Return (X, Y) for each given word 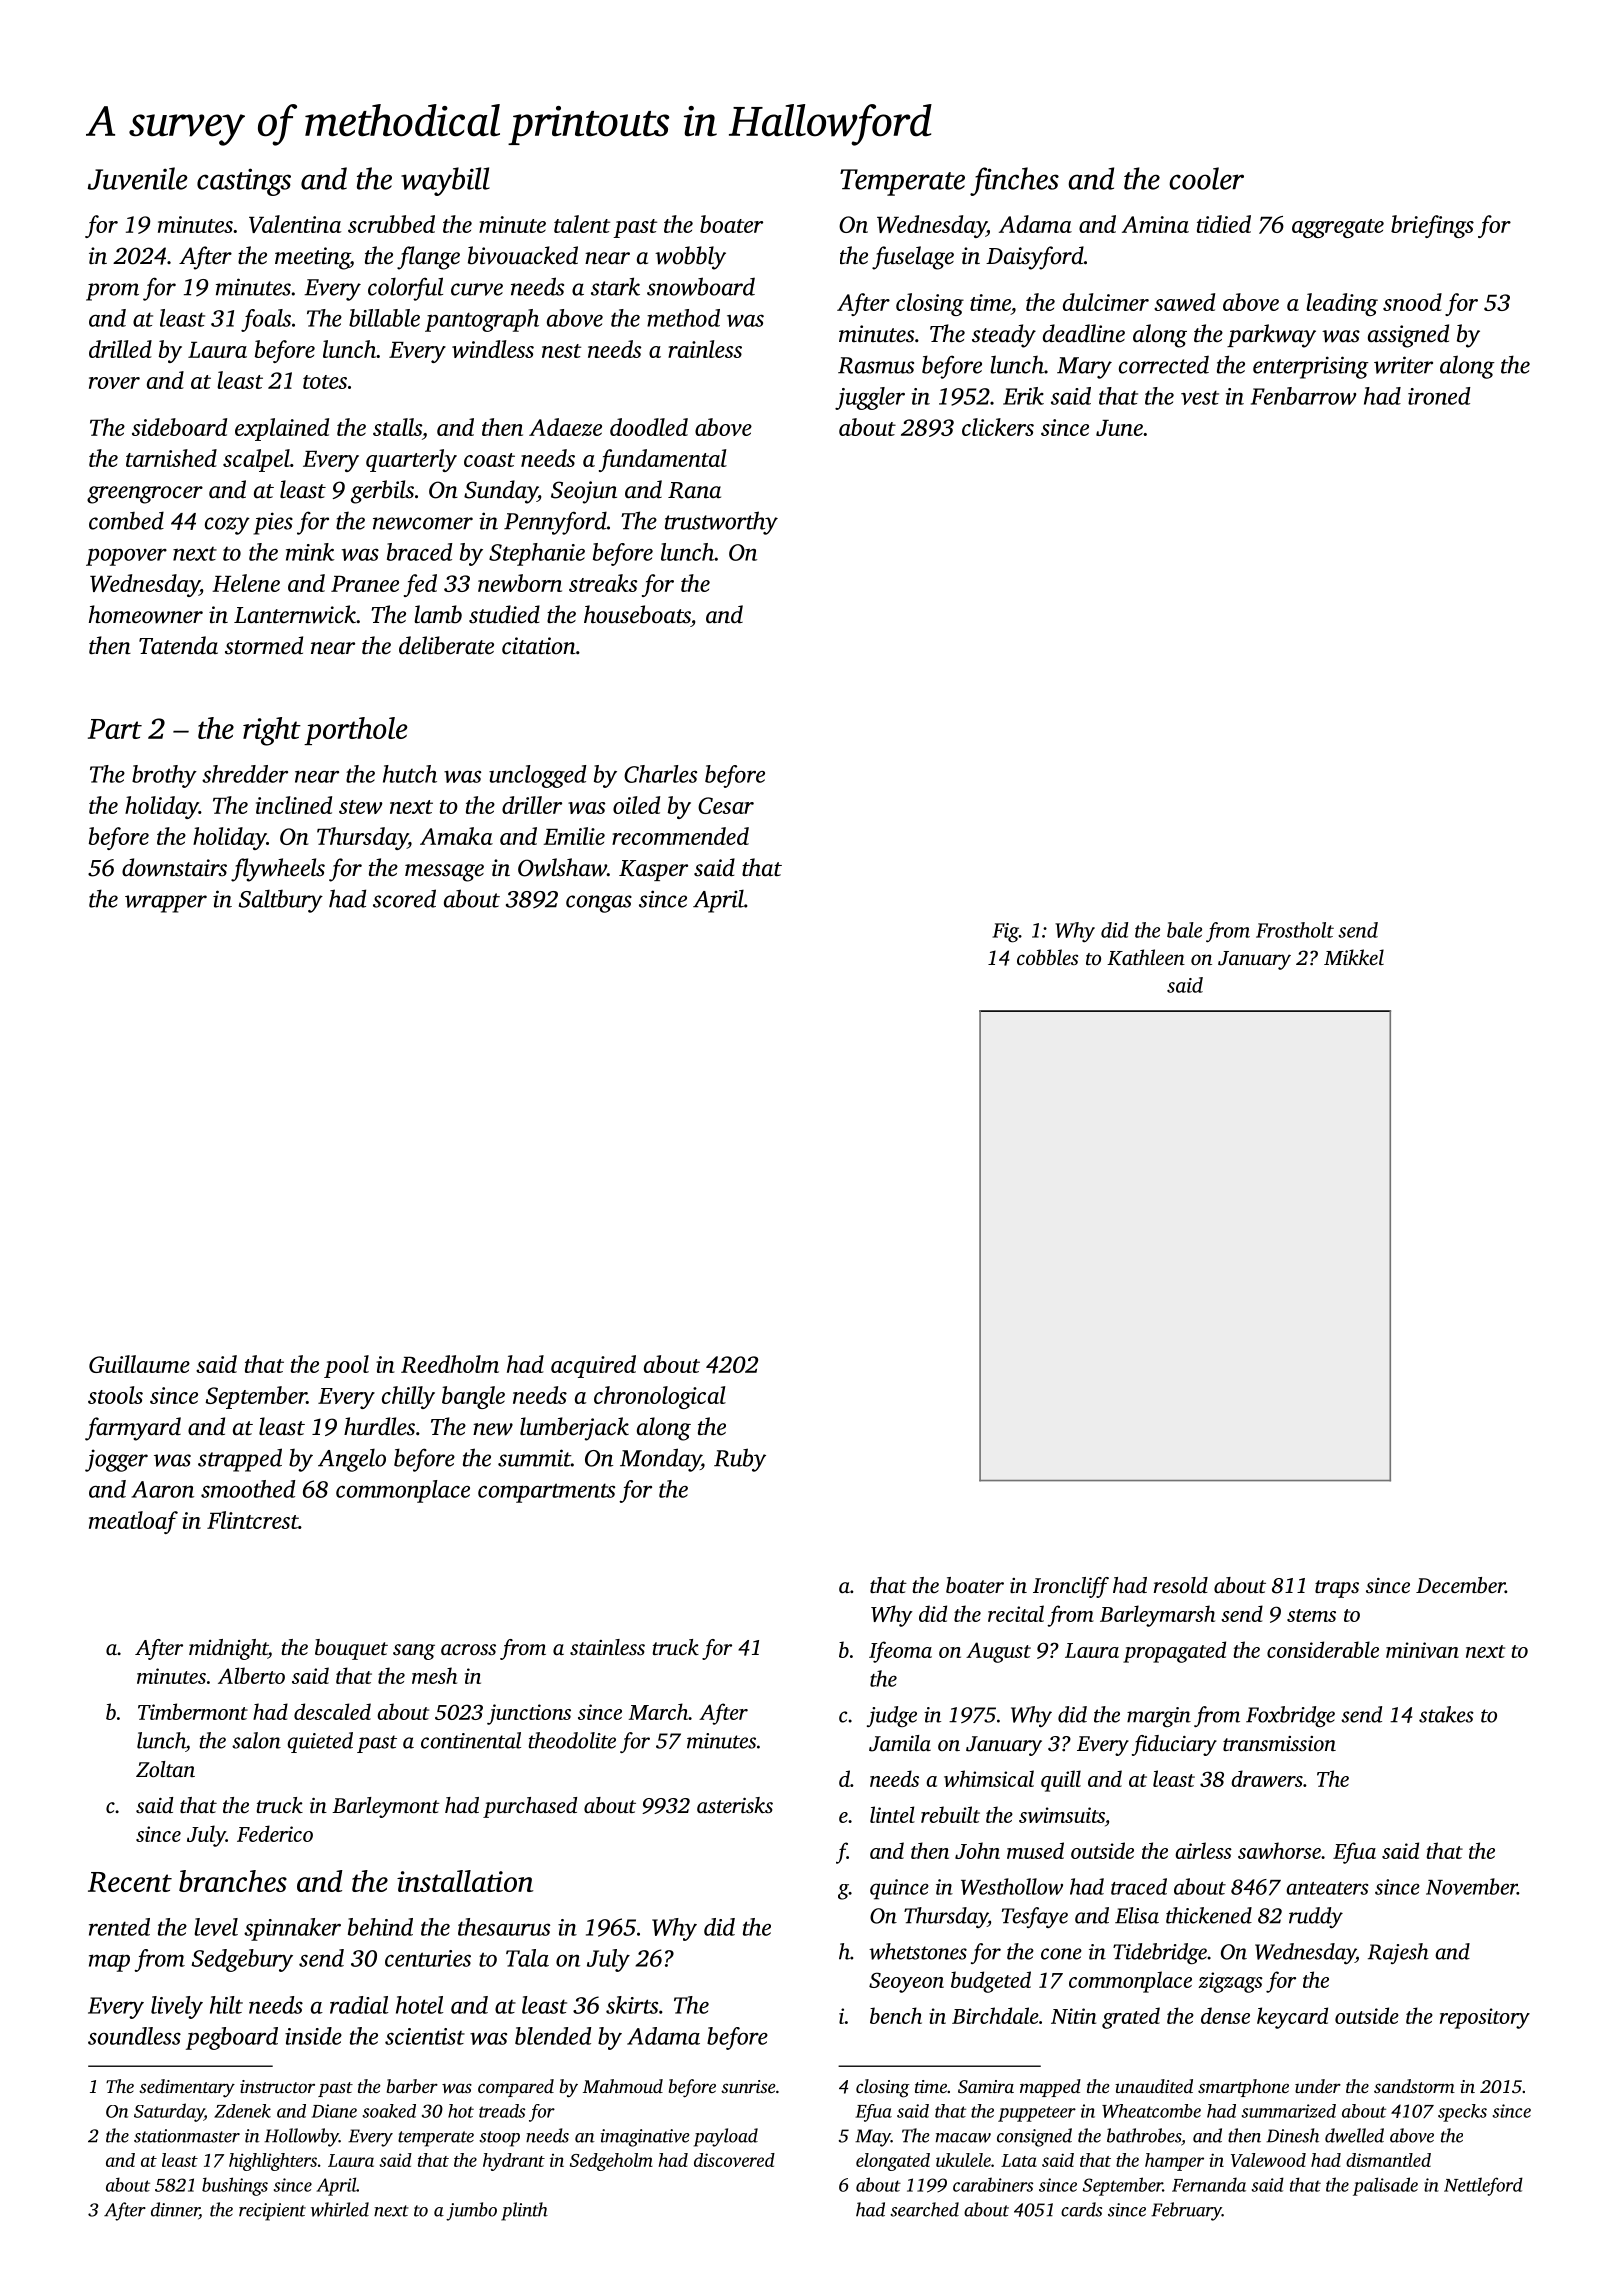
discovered (734, 2160)
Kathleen (1146, 957)
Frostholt (1295, 930)
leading (1342, 304)
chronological (660, 1397)
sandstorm (1414, 2086)
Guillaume (139, 1364)
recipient (272, 2212)
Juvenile (138, 178)
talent (582, 224)
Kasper (653, 870)
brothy (164, 776)
